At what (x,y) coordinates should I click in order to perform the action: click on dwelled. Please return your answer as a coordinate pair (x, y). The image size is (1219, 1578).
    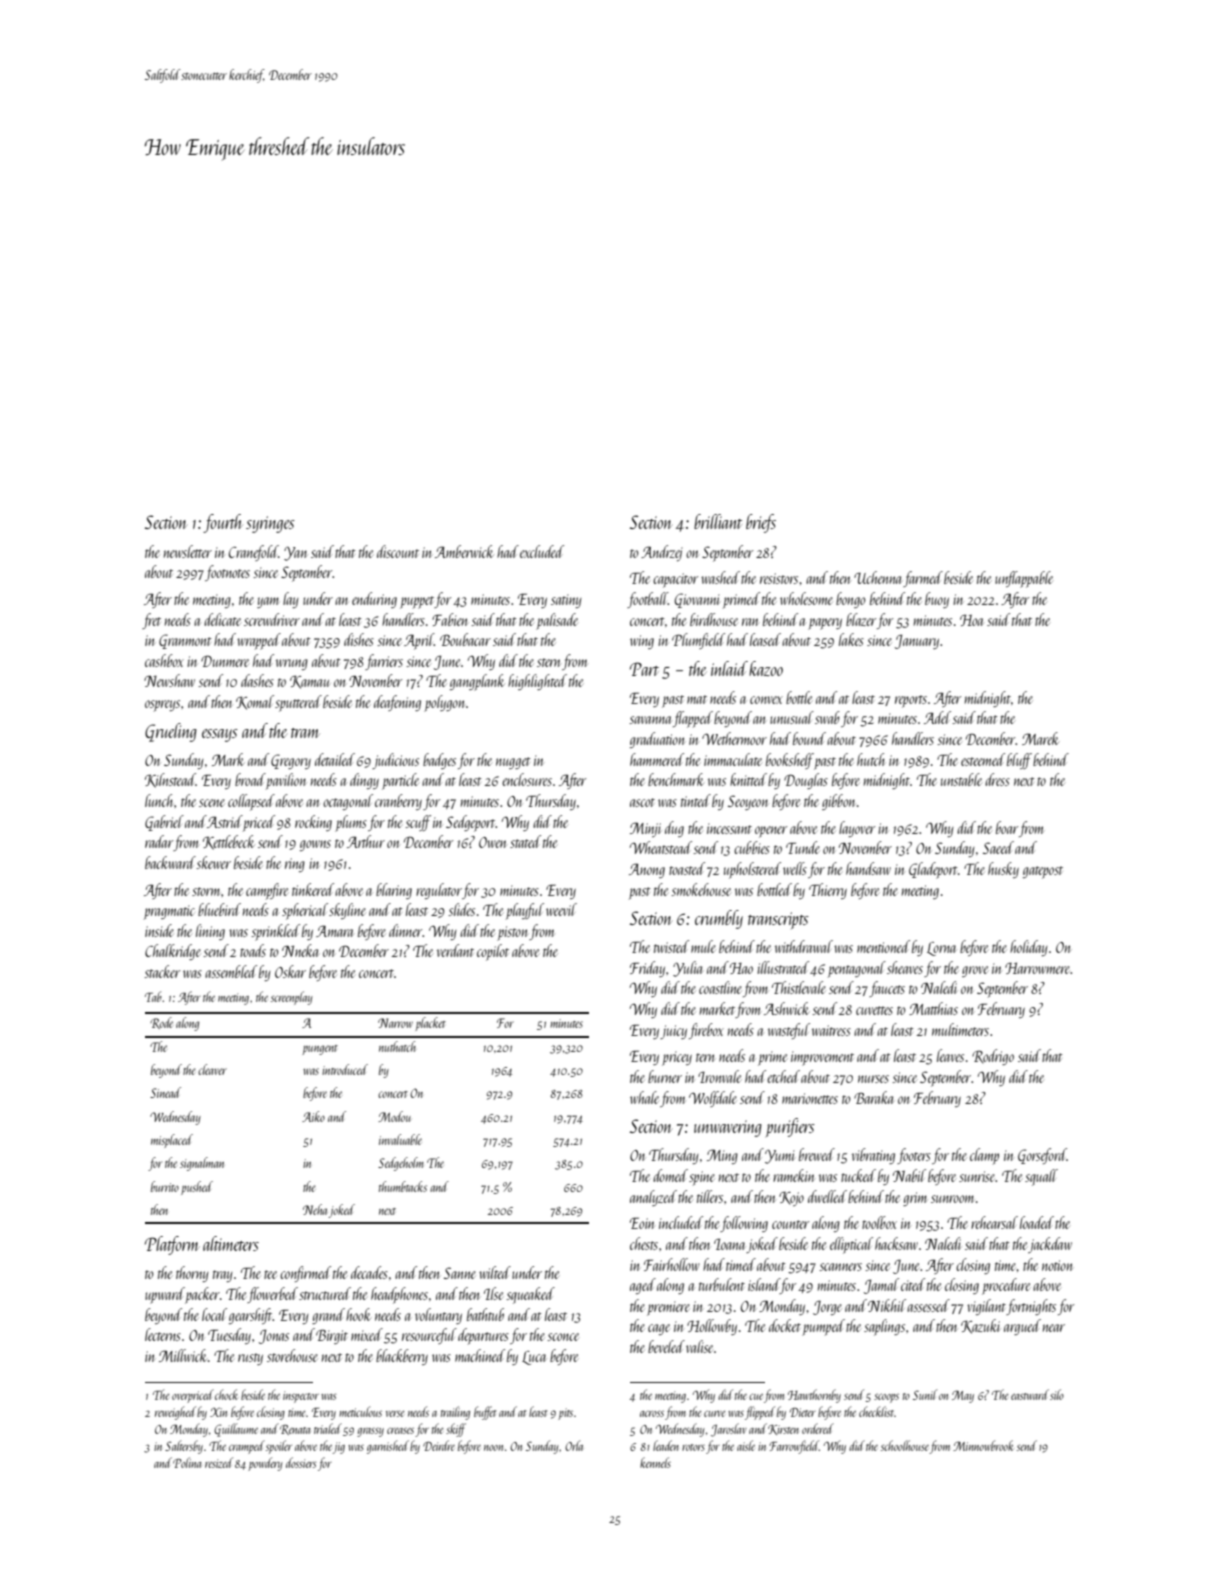
    Looking at the image, I should click on (827, 1196).
